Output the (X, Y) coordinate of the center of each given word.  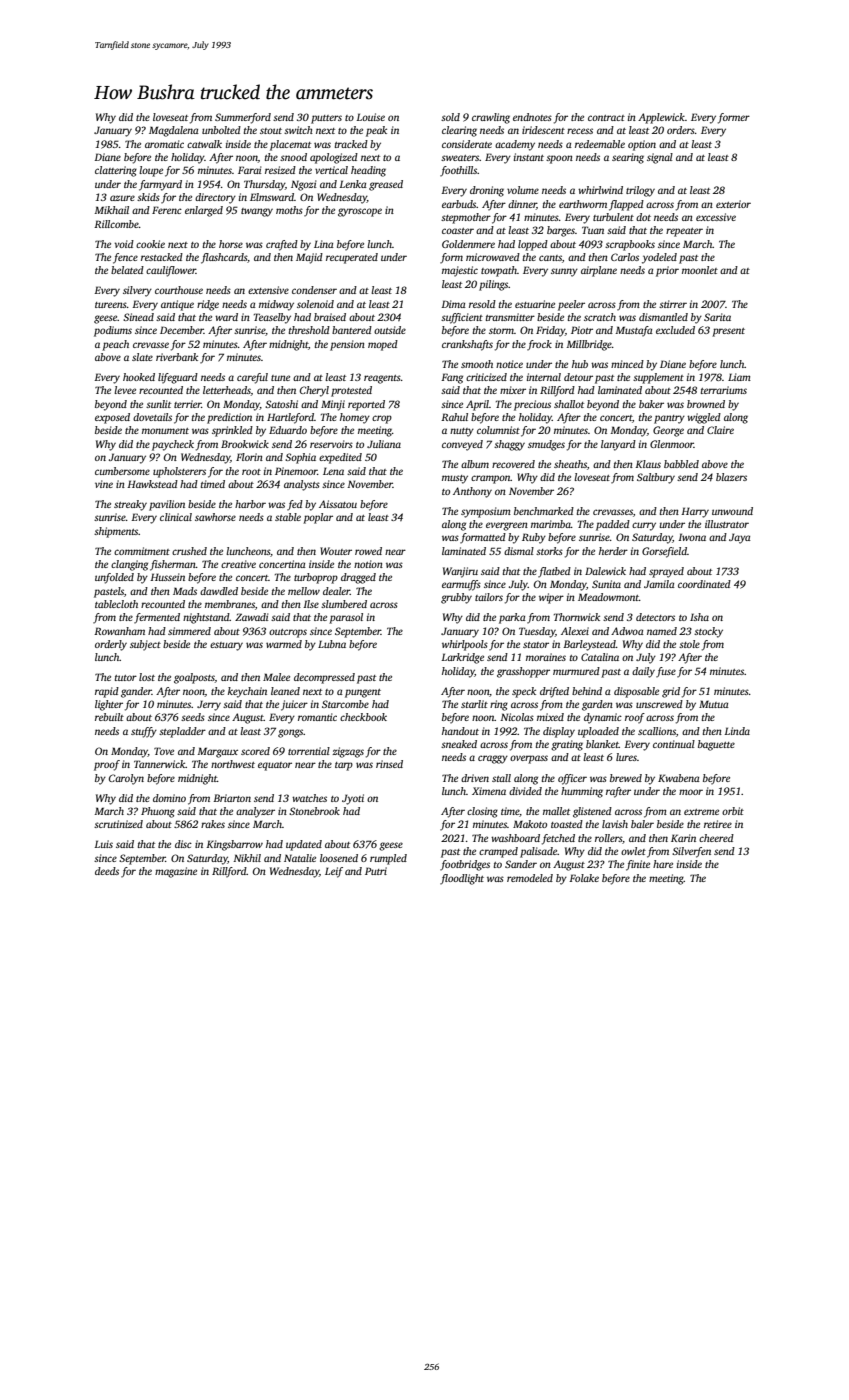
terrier (187, 404)
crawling (491, 118)
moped (383, 345)
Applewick (661, 118)
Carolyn (126, 779)
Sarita (717, 317)
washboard (515, 838)
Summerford (243, 118)
